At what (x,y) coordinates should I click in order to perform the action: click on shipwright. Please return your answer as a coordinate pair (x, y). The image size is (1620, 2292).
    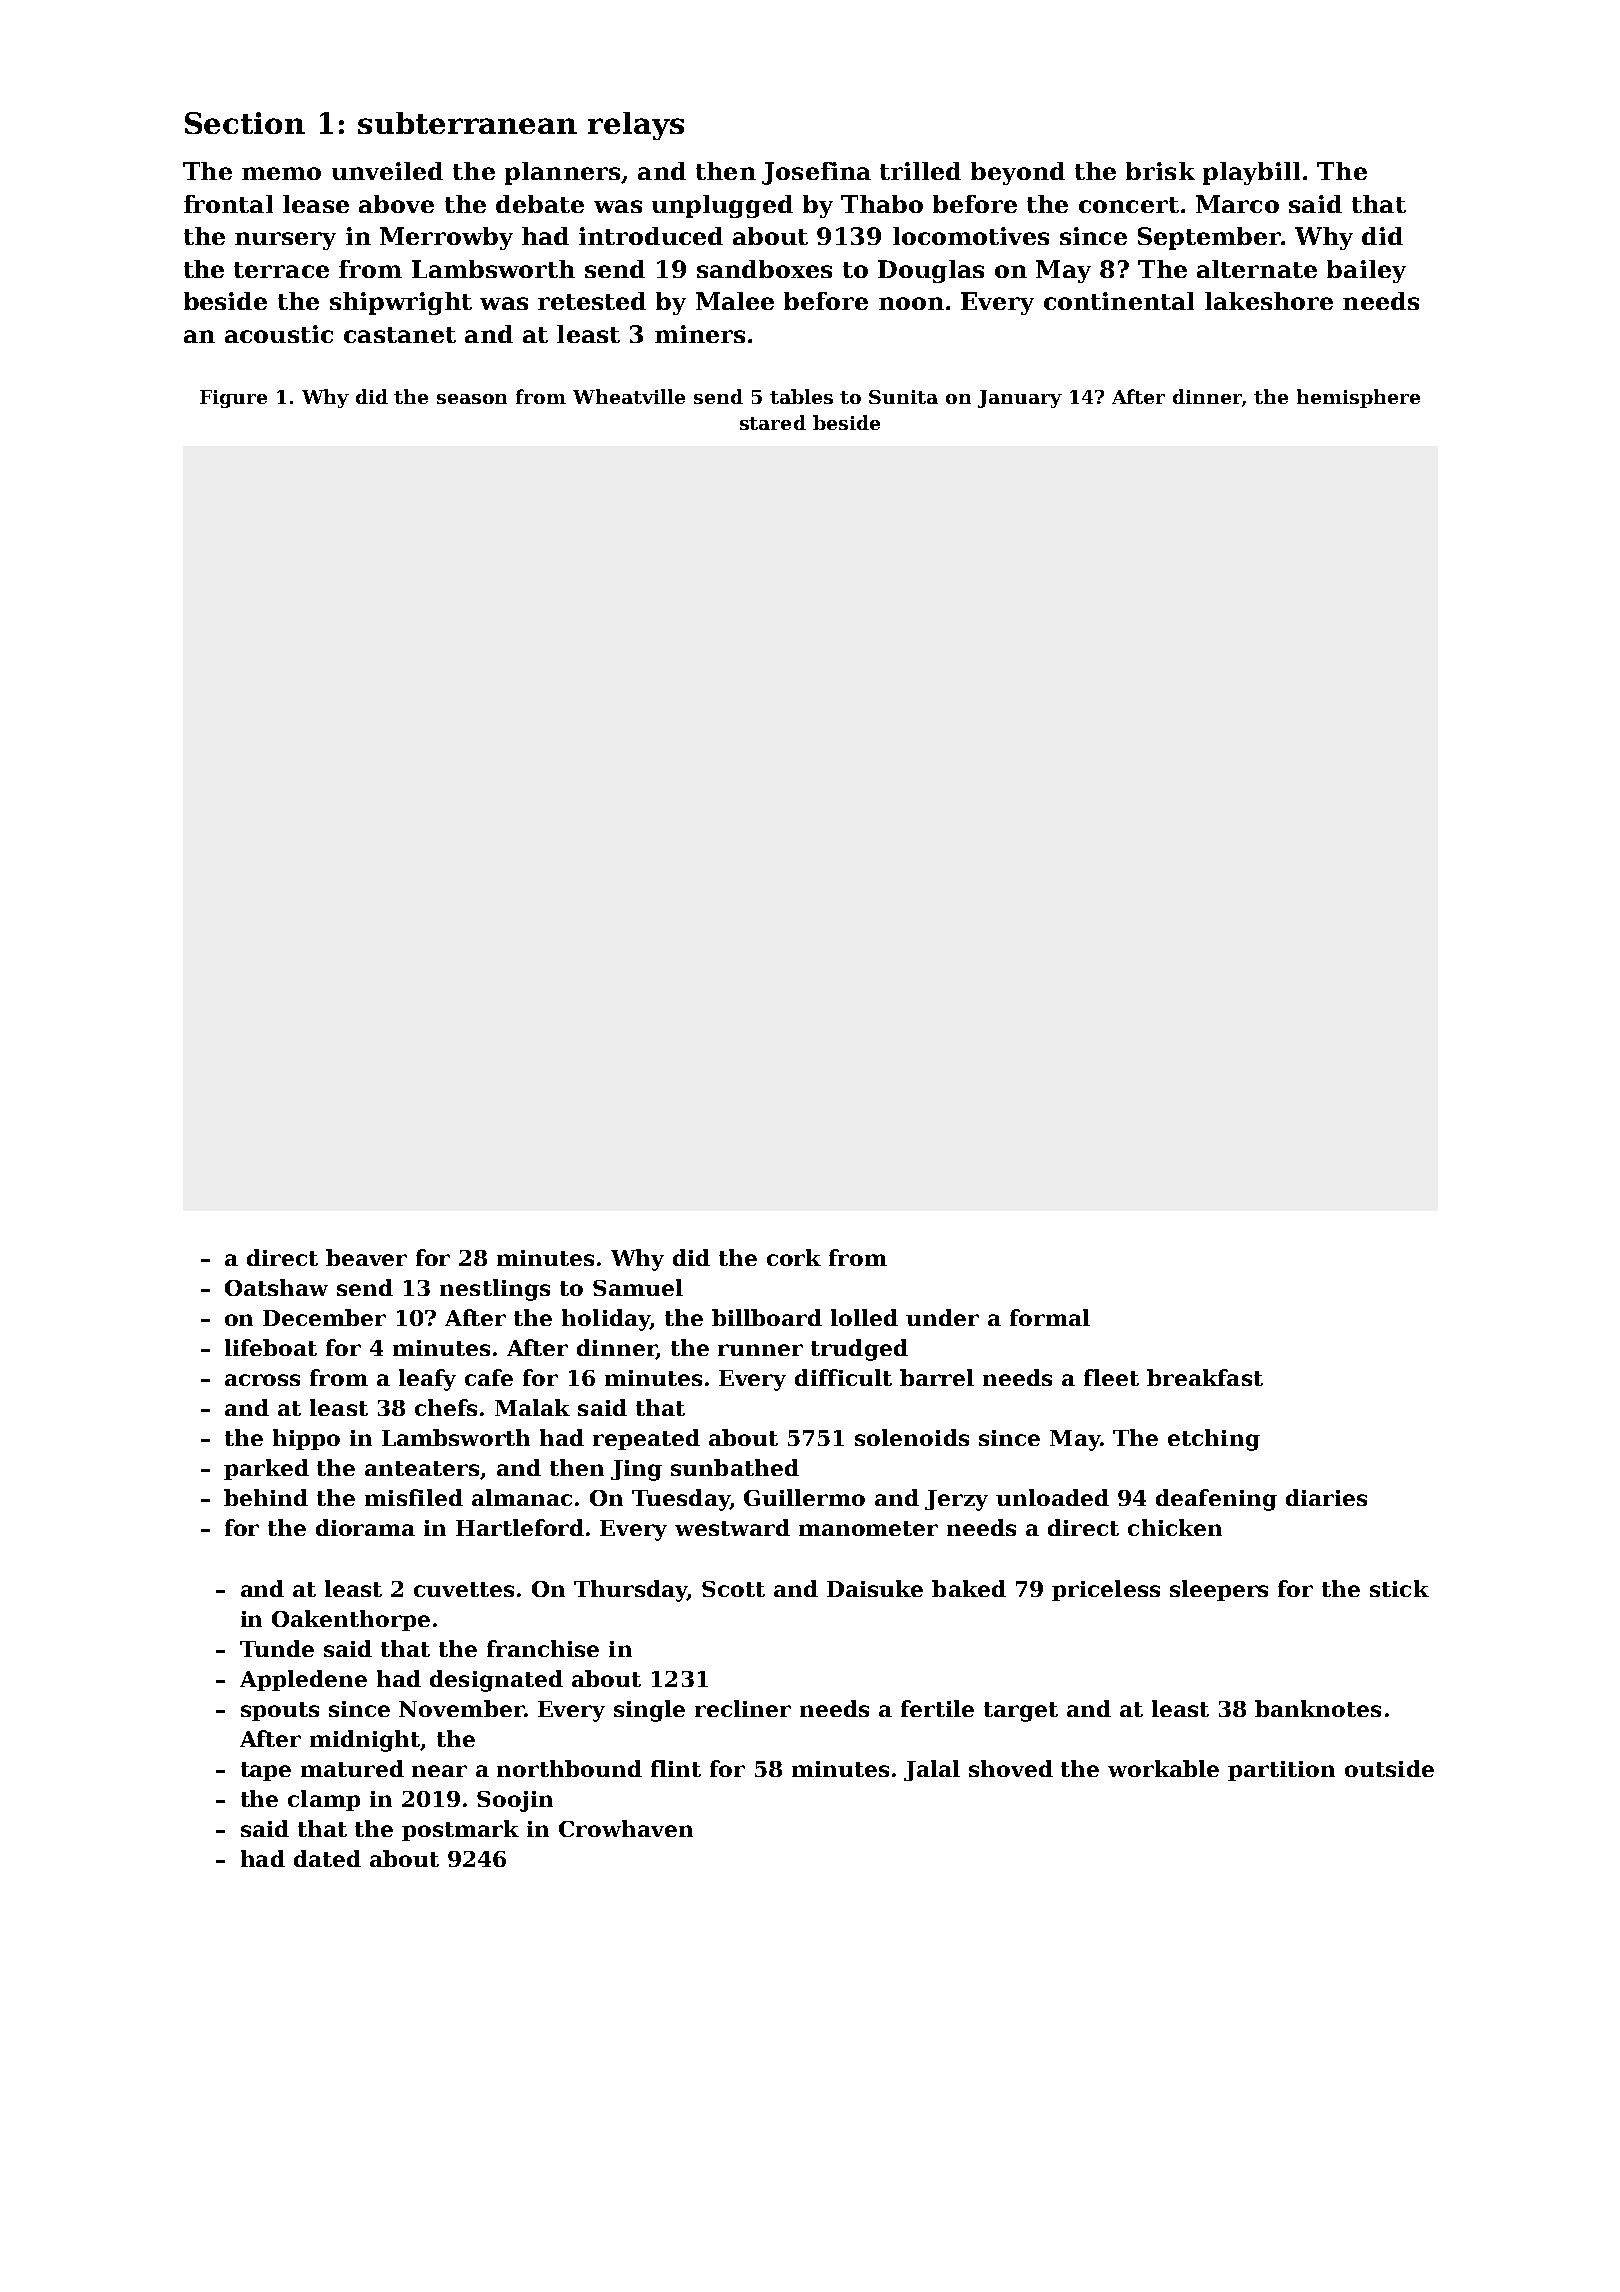
    Looking at the image, I should click on (401, 303).
